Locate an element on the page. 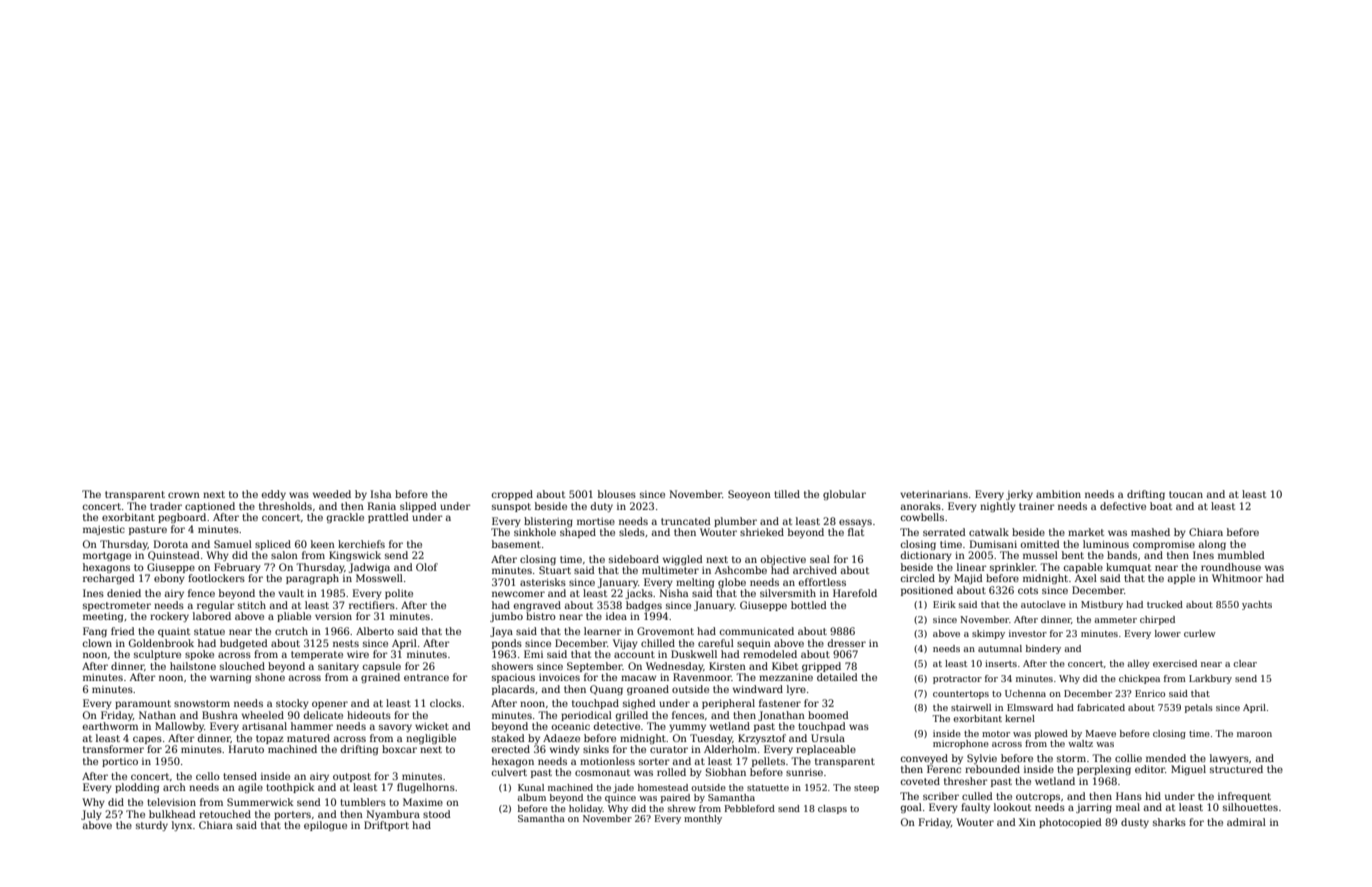 This page has height=887, width=1372. catwalk is located at coordinates (989, 532).
